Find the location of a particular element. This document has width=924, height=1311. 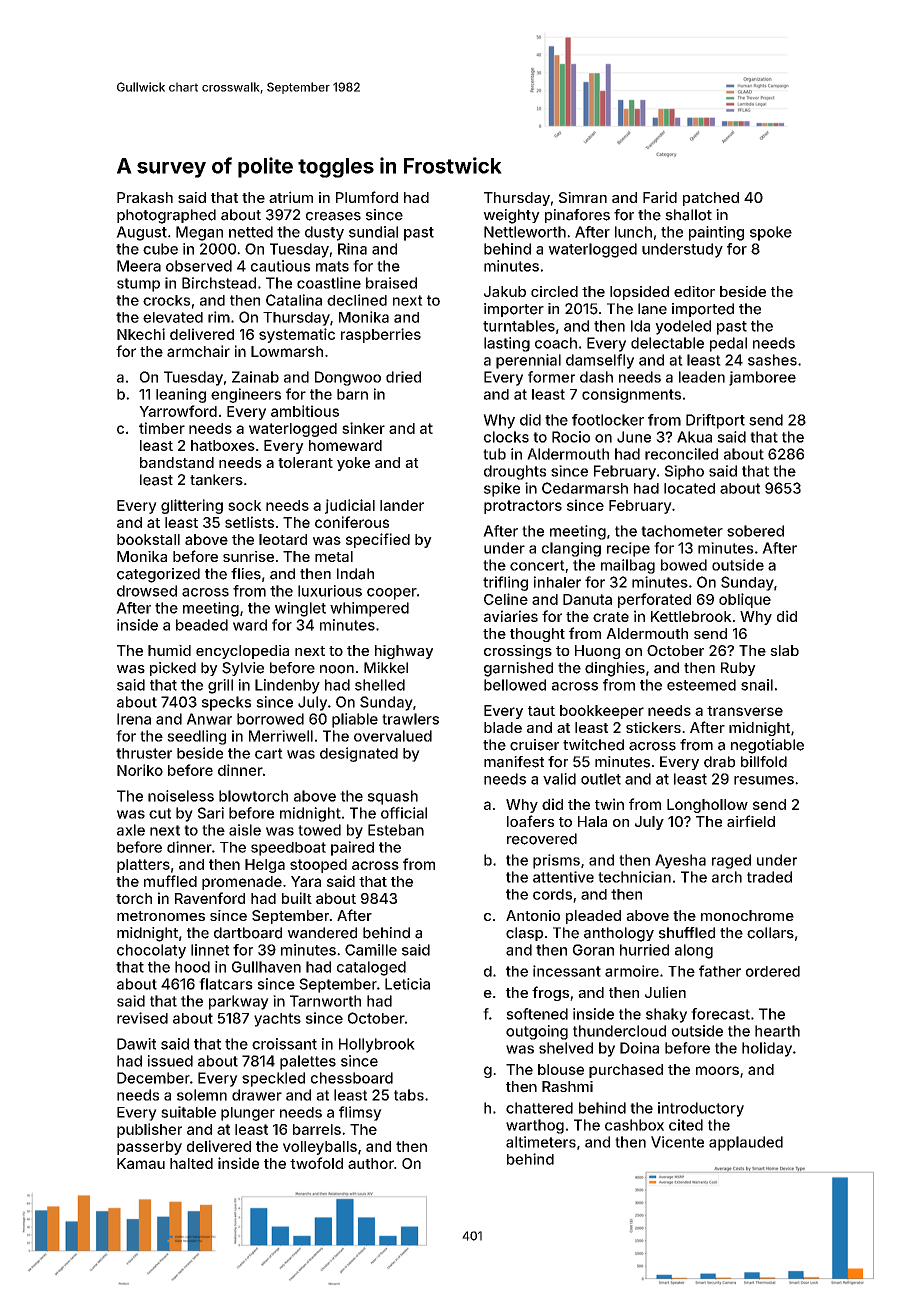

frogs is located at coordinates (550, 993).
